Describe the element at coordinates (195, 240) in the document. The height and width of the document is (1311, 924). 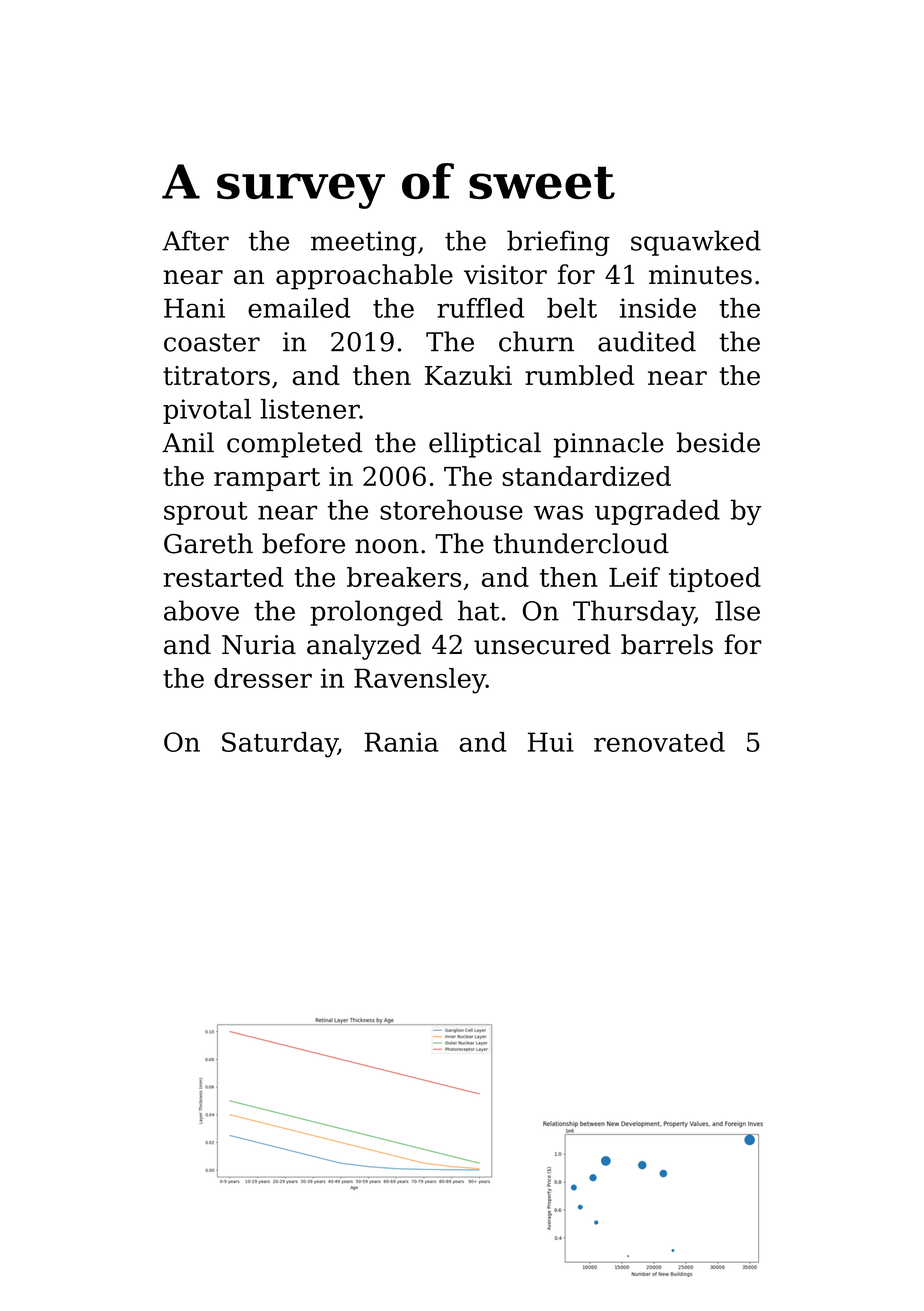
I see `After` at that location.
